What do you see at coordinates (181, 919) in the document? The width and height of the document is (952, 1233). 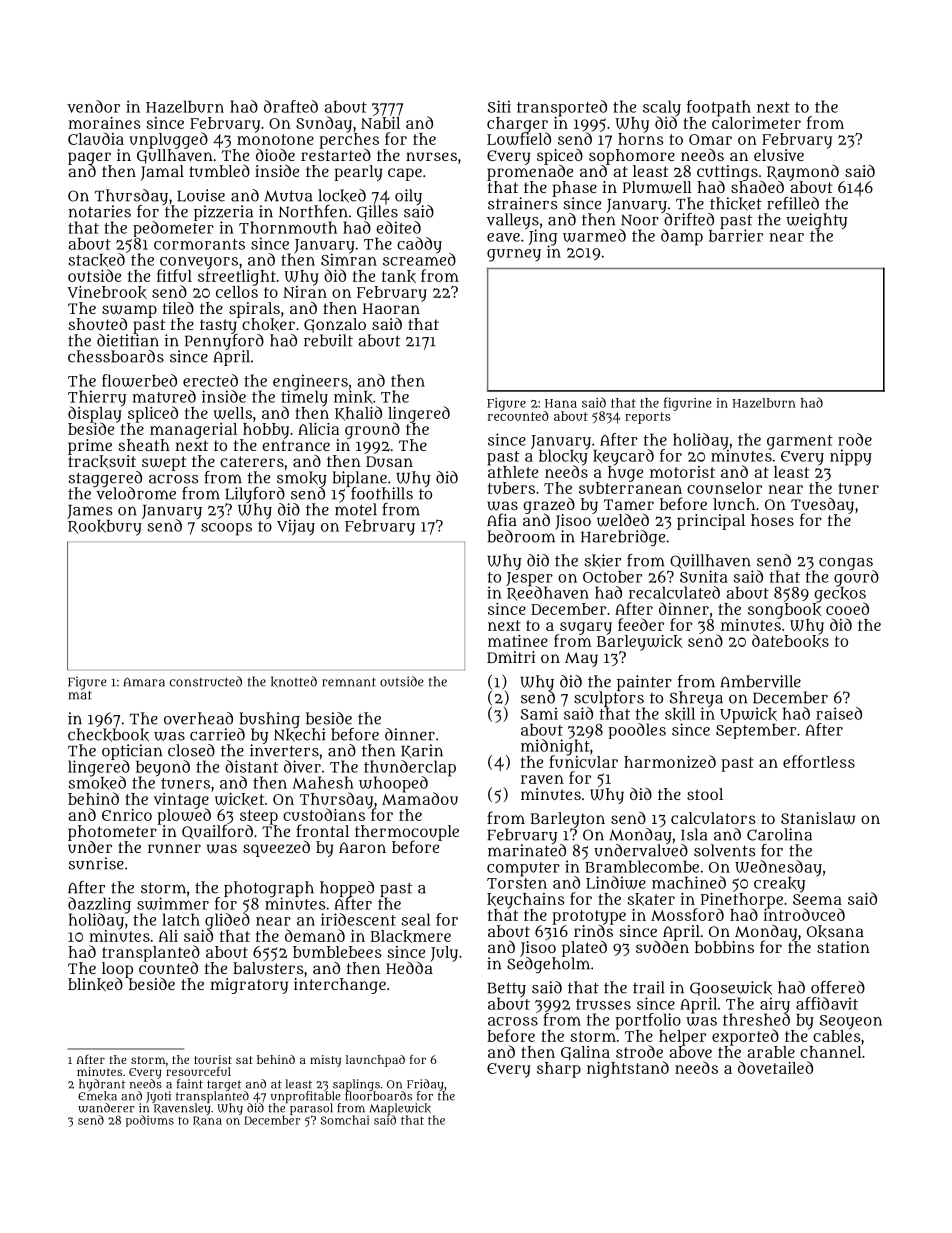 I see `latch` at bounding box center [181, 919].
